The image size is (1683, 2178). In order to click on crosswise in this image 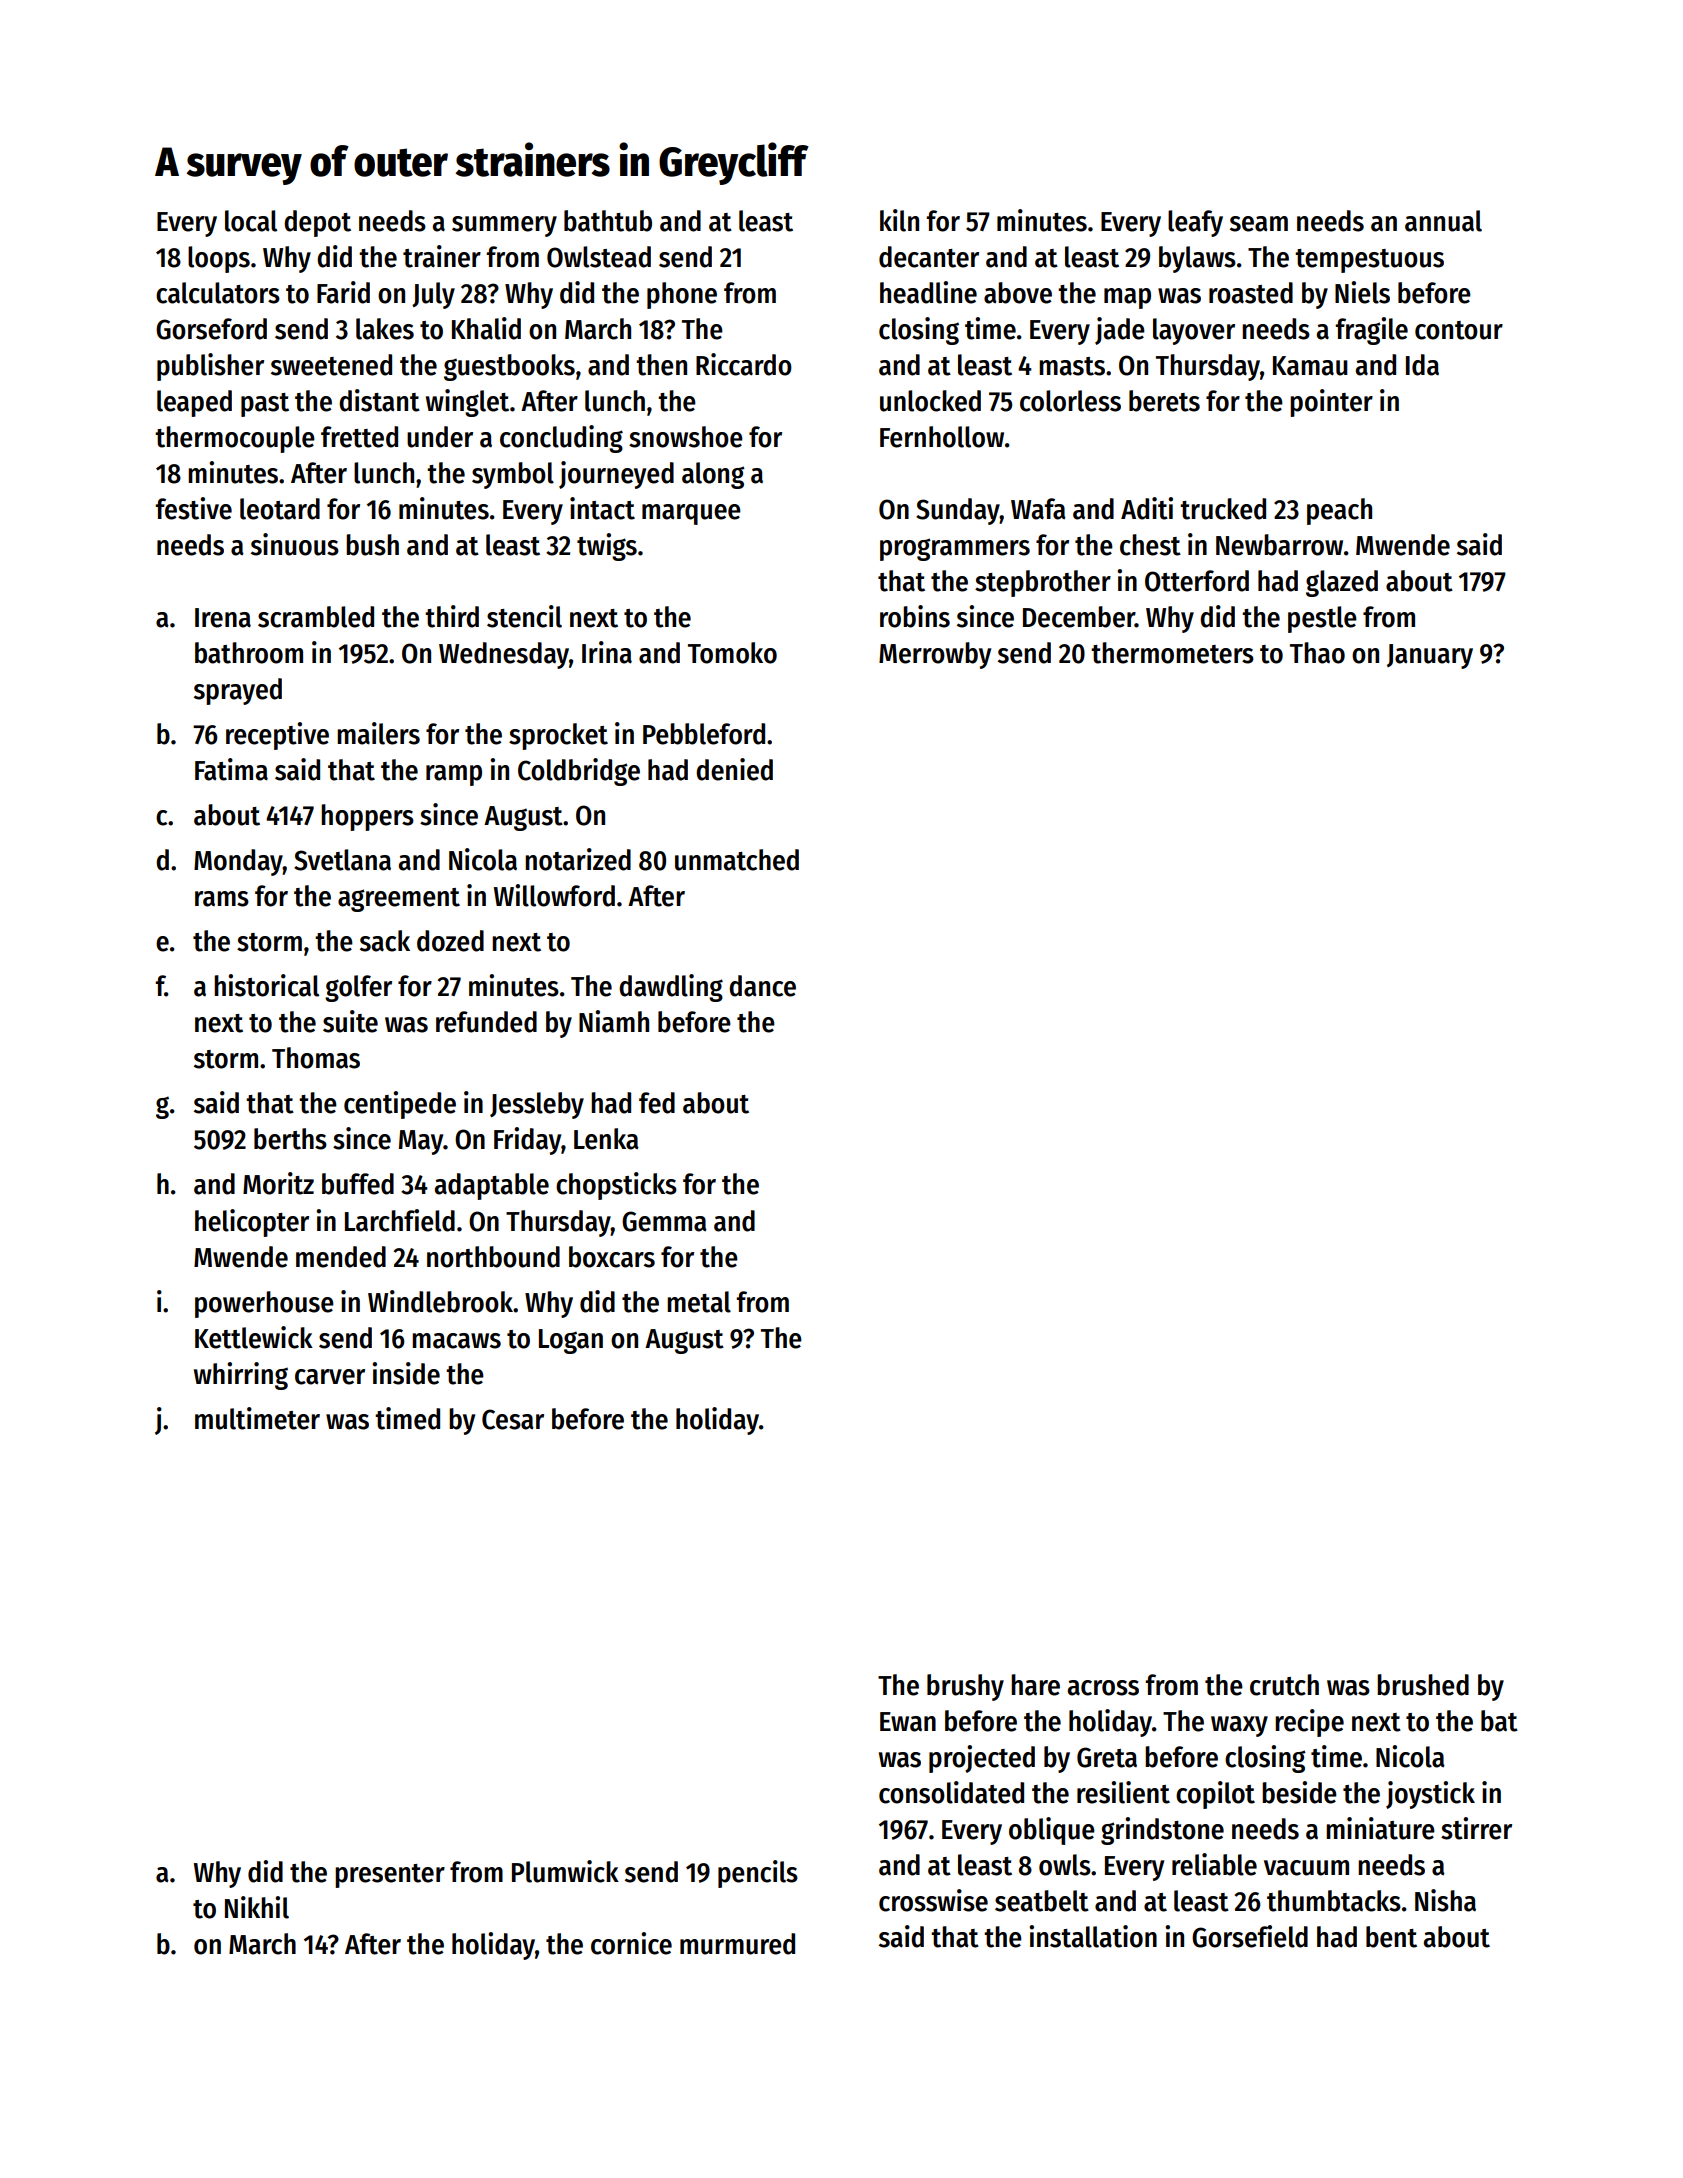, I will do `click(933, 1900)`.
